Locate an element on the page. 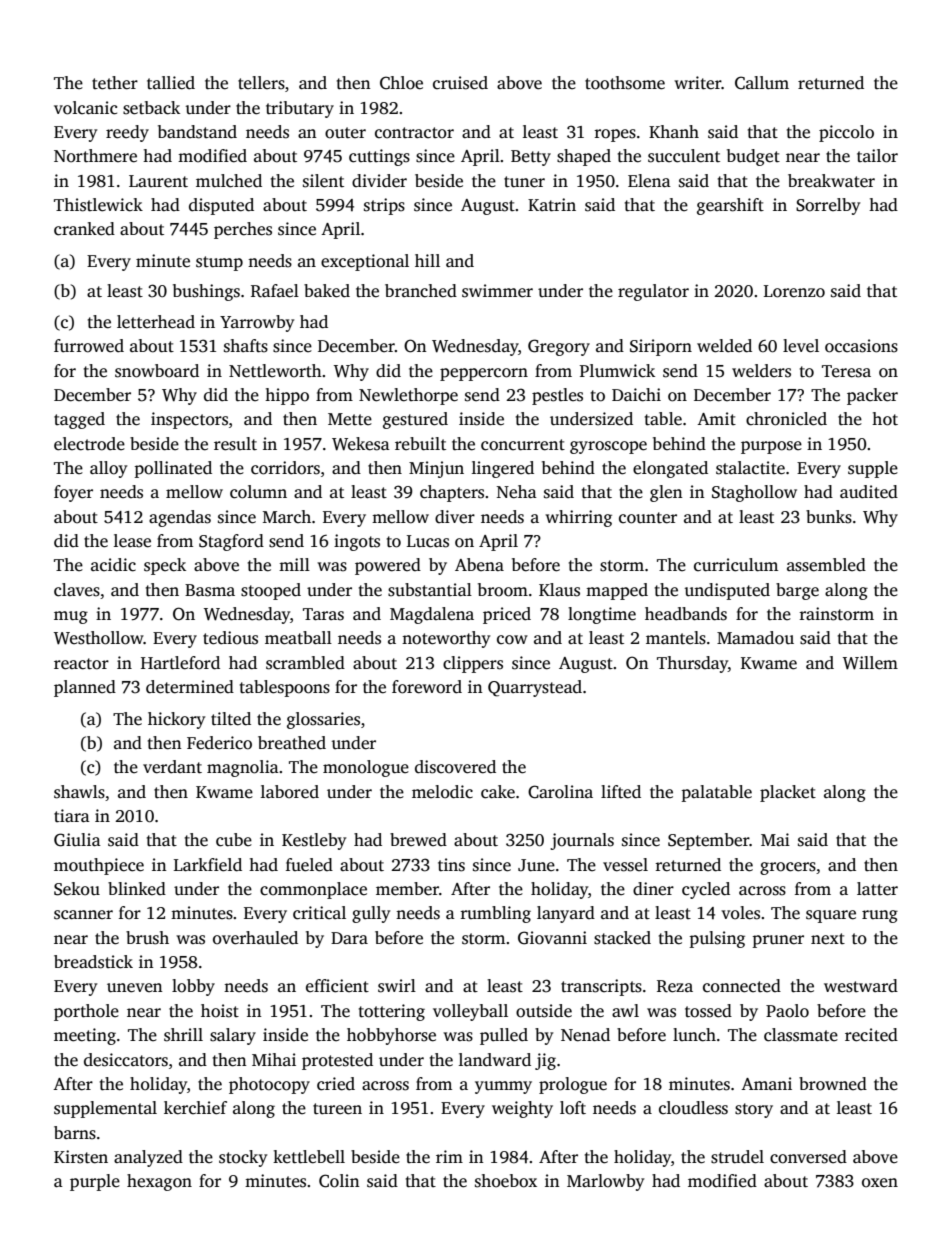 The width and height of the image is (952, 1233). Federico is located at coordinates (219, 743).
